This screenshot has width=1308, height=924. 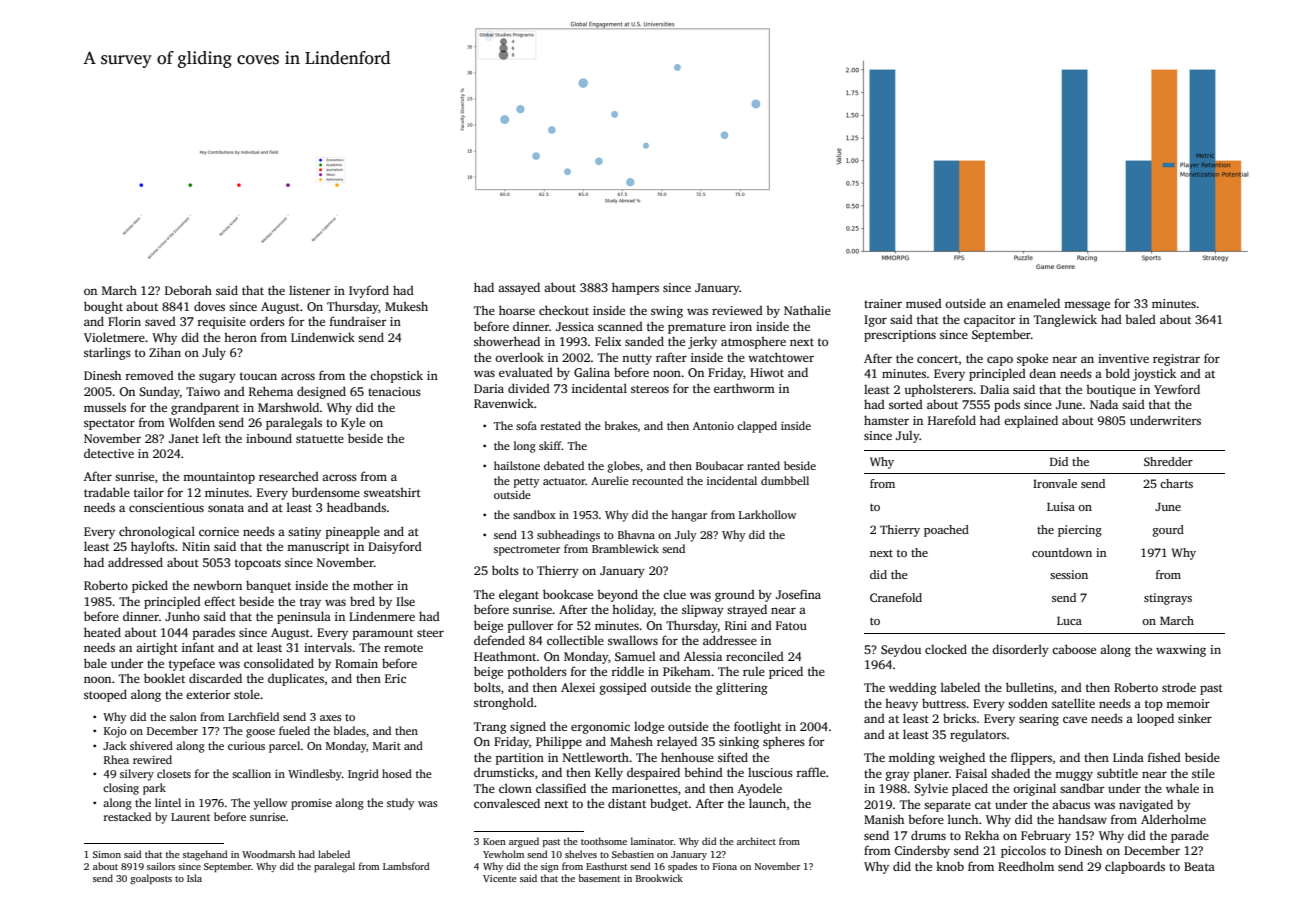 What do you see at coordinates (1087, 306) in the screenshot?
I see `message` at bounding box center [1087, 306].
